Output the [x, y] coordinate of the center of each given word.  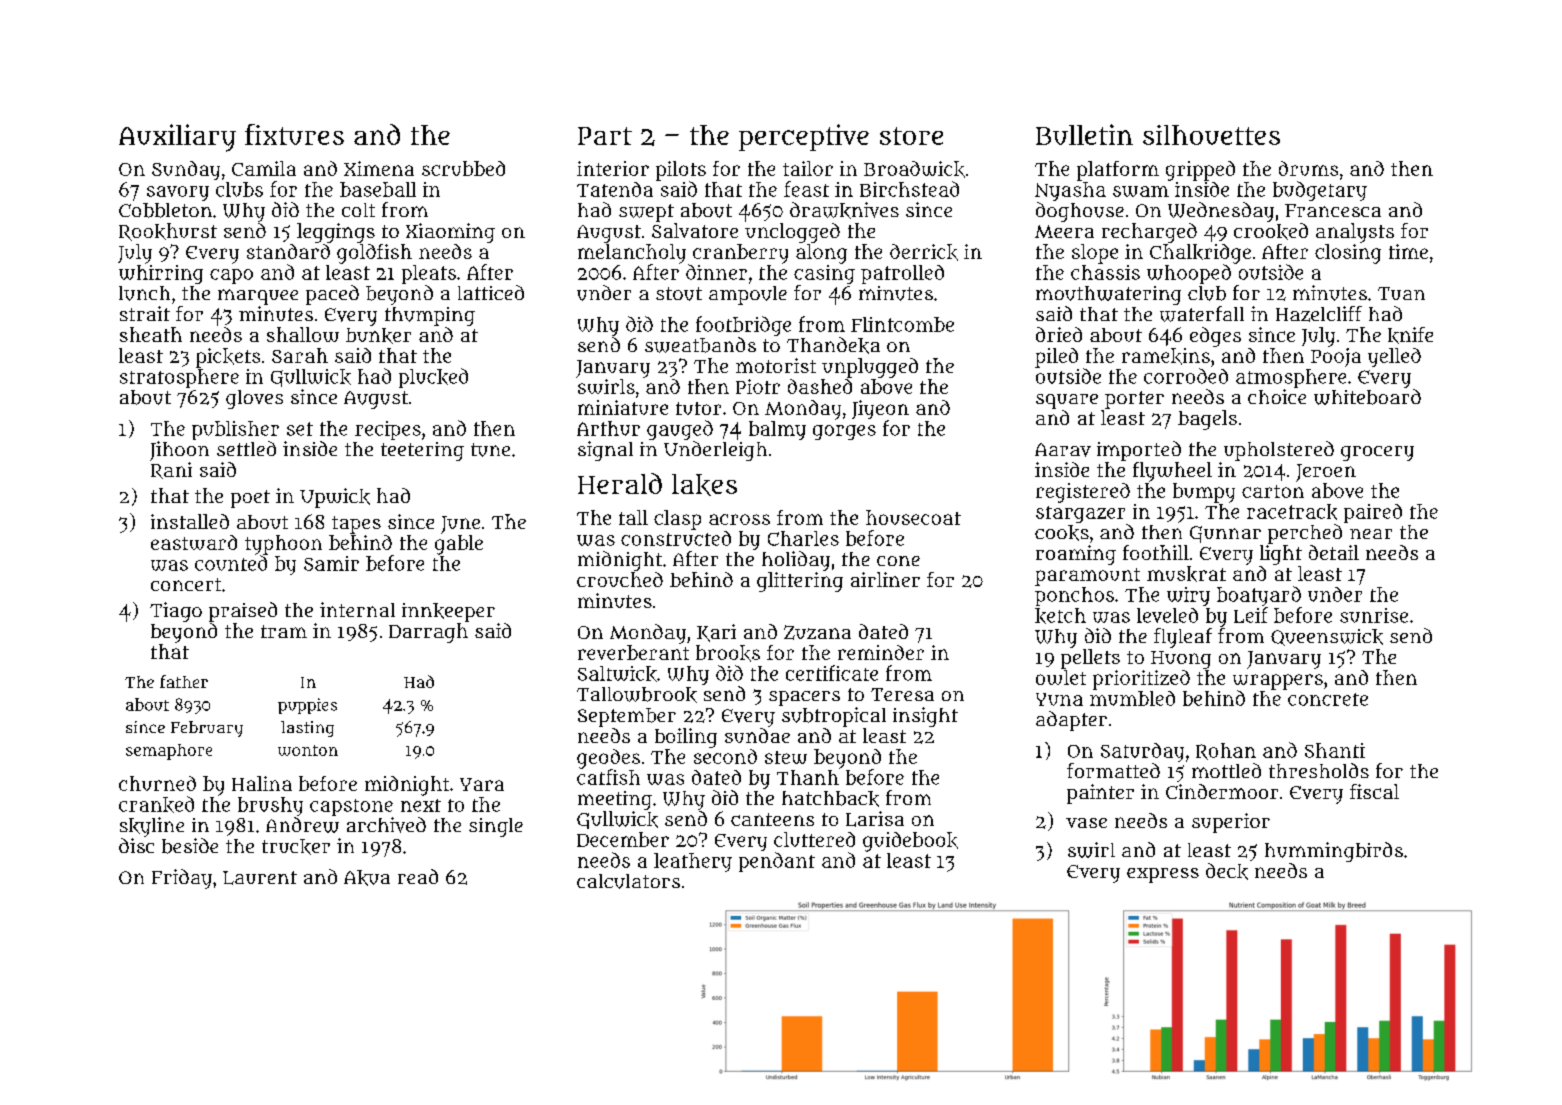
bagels [1207, 420]
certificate [832, 673]
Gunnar [1225, 534]
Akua [367, 878]
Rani [171, 470]
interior [613, 168]
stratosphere [179, 378]
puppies [307, 706]
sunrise [1374, 615]
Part [605, 136]
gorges [844, 432]
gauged [680, 430]
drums [1308, 168]
